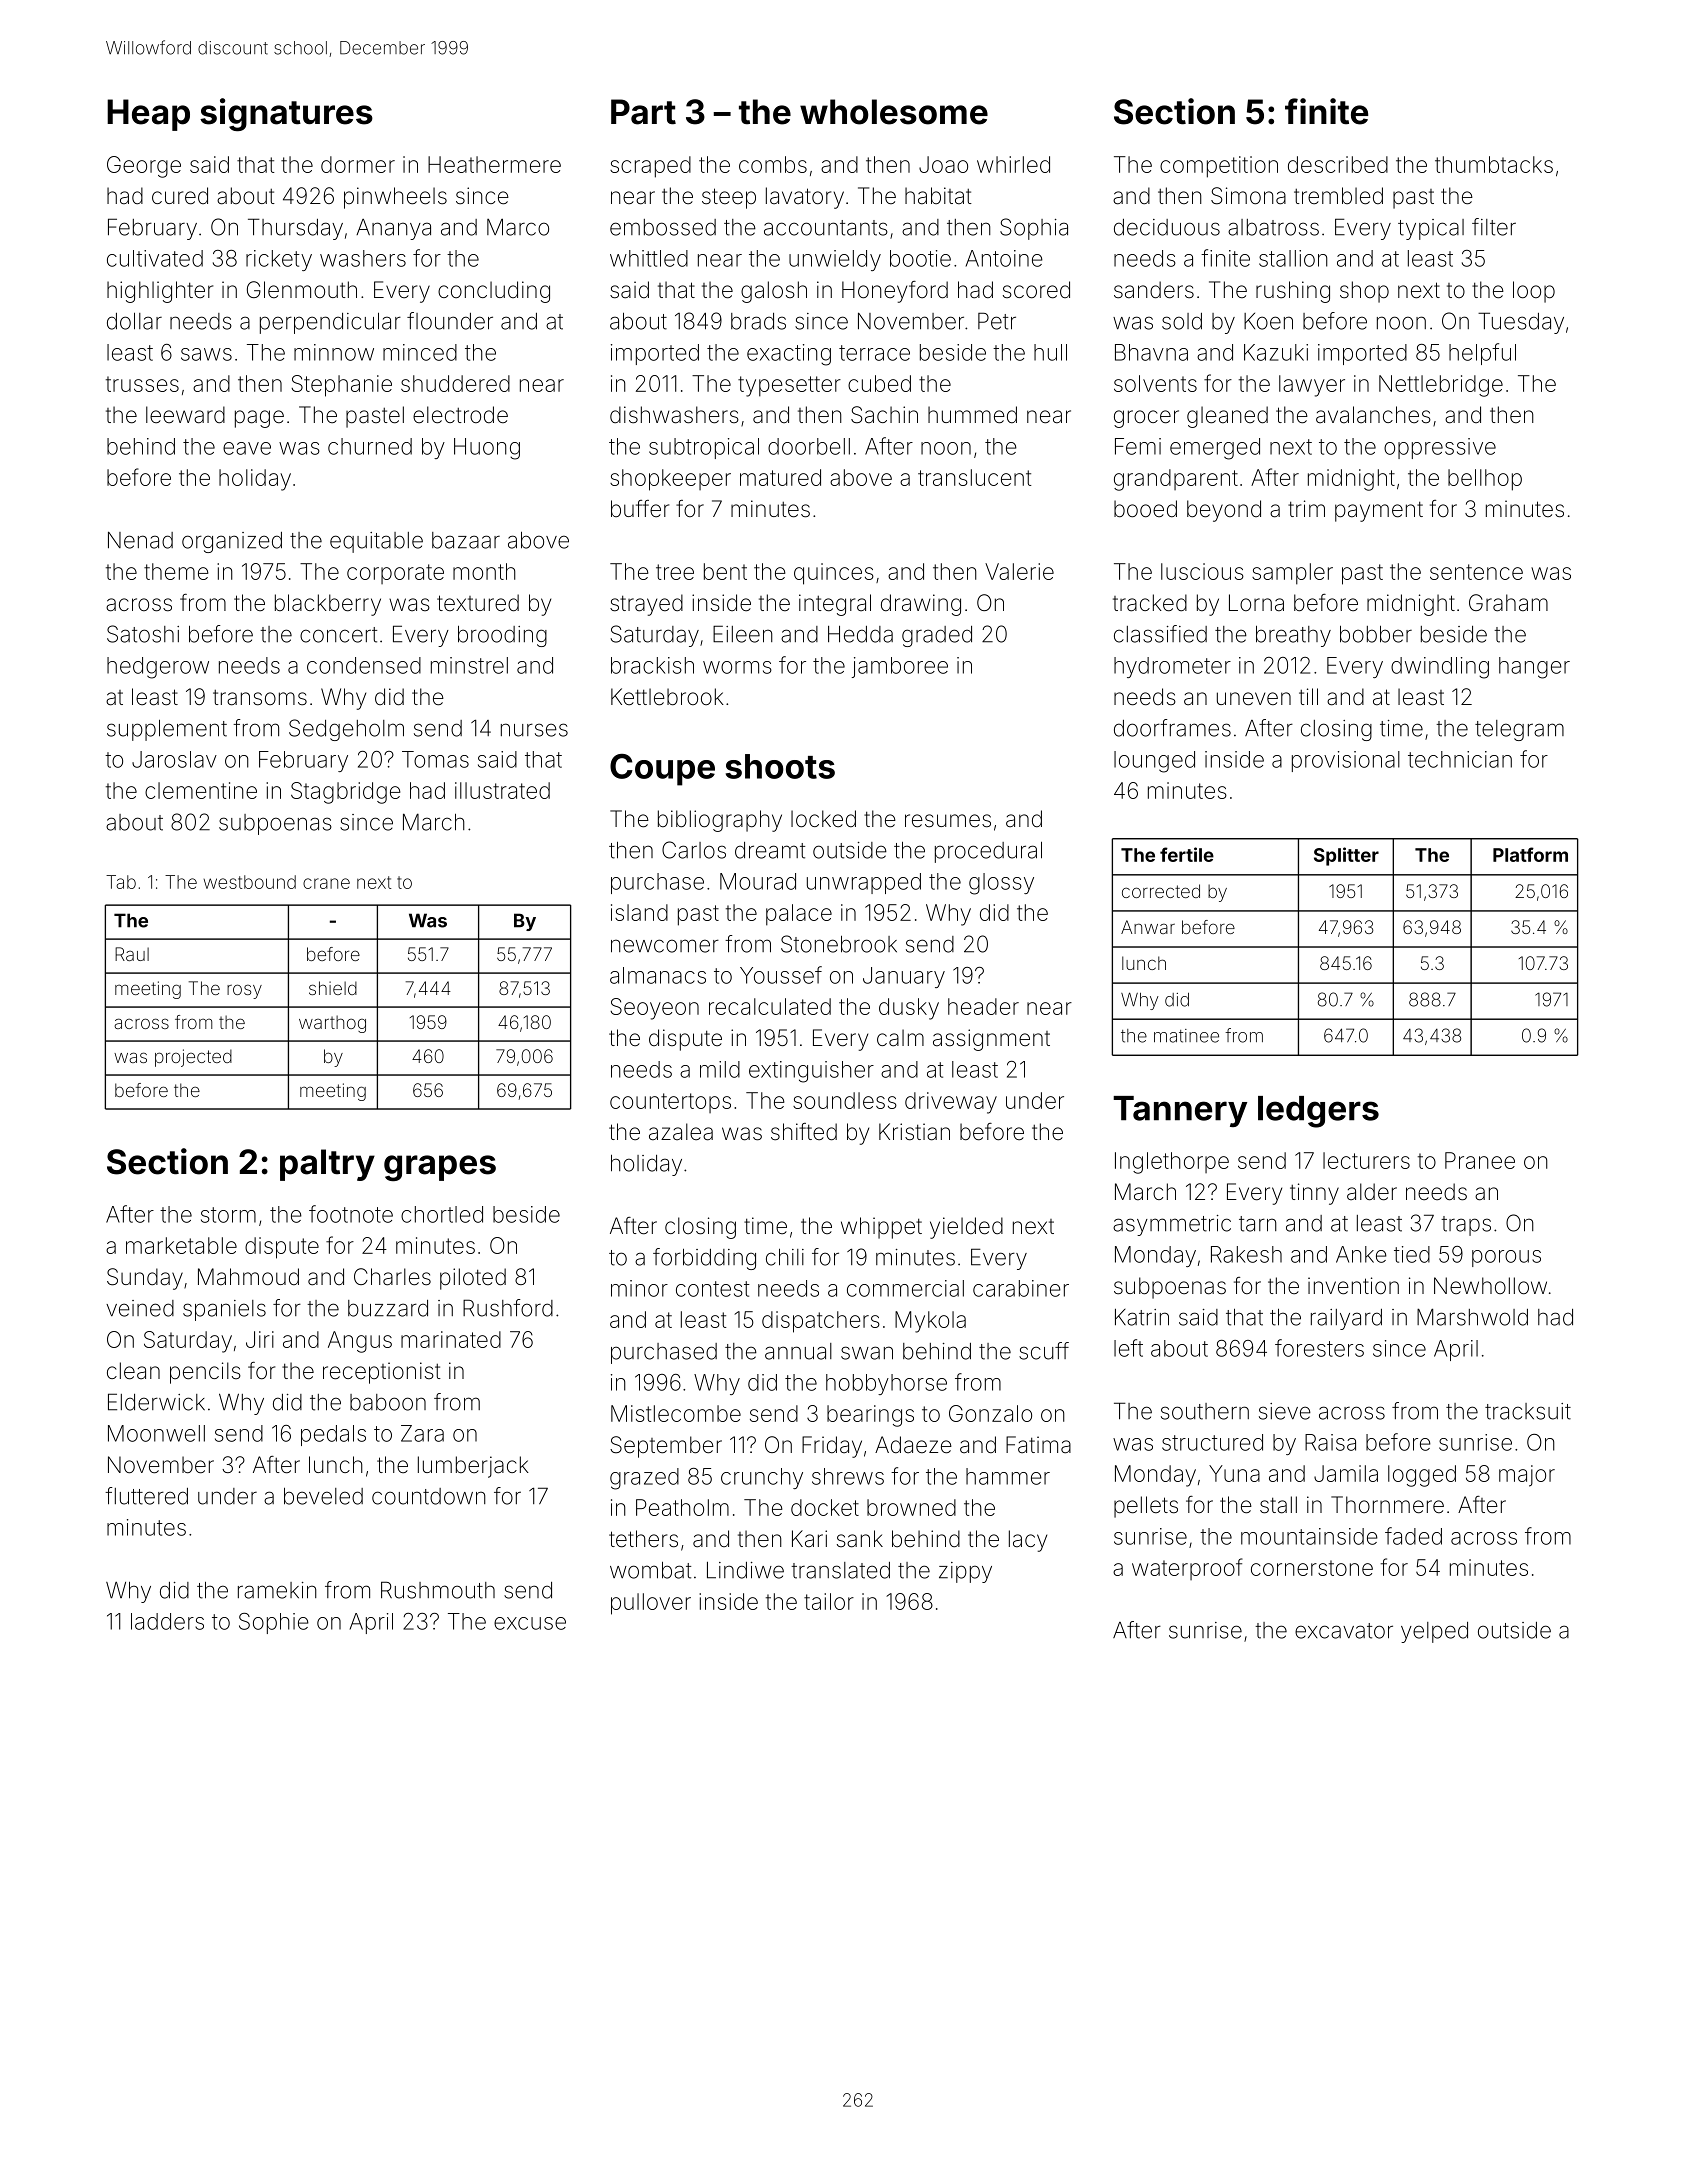 This screenshot has width=1683, height=2178. Describe the element at coordinates (1034, 229) in the screenshot. I see `Sophia` at that location.
